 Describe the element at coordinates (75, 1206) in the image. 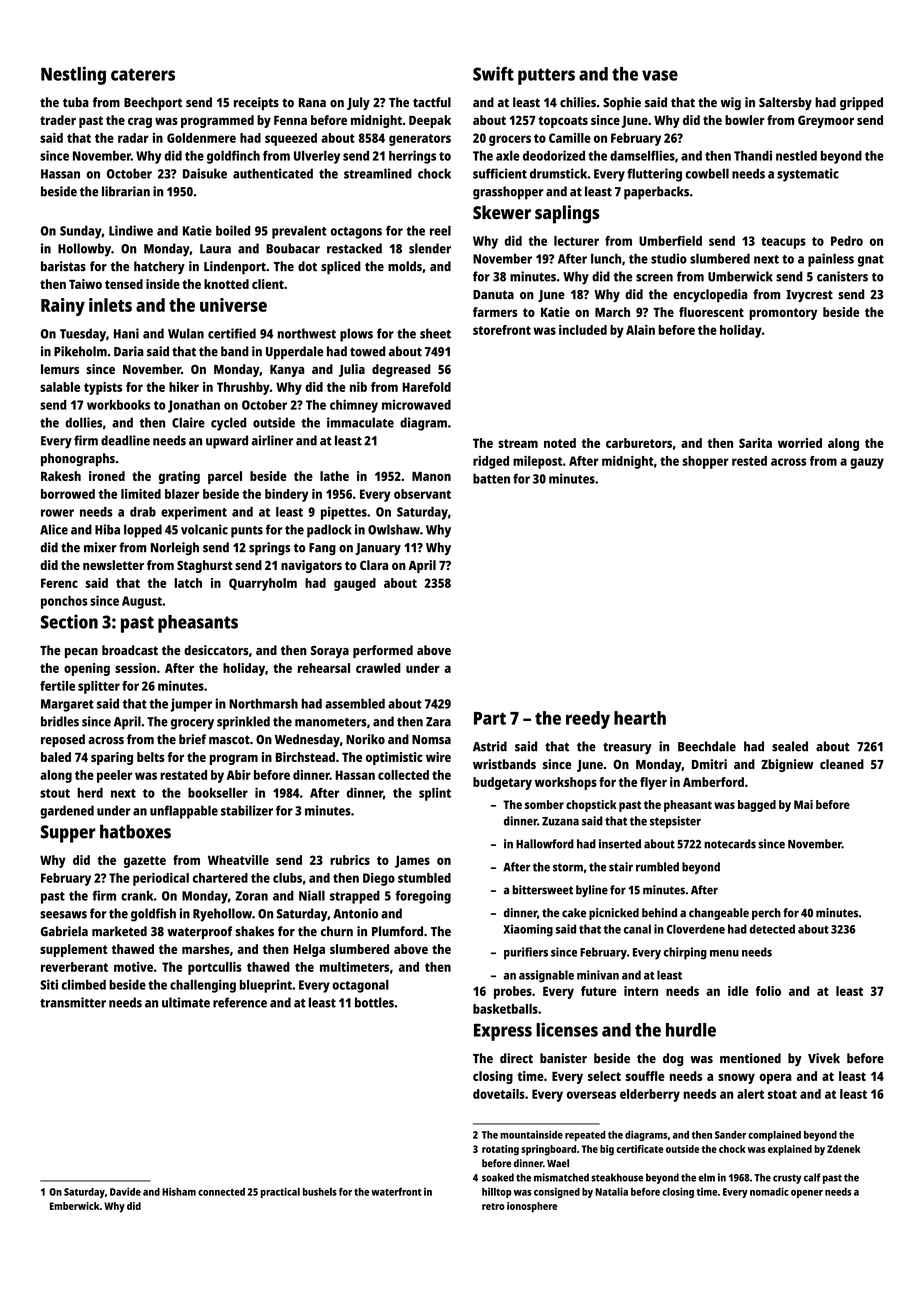

I see `Emberwick` at that location.
